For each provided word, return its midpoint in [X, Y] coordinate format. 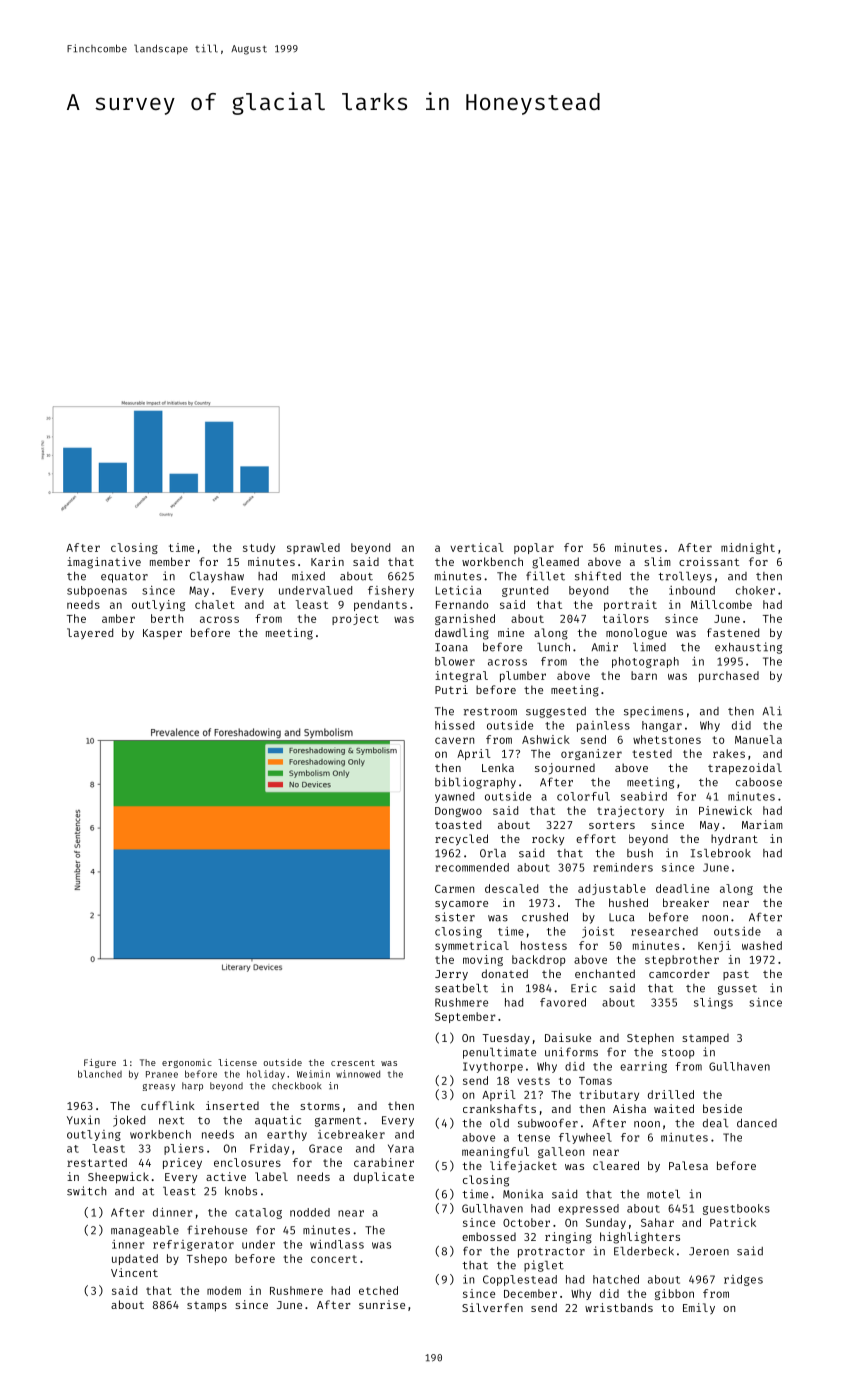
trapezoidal [745, 769]
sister [455, 917]
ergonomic [187, 1063]
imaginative [104, 563]
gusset [737, 990]
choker [755, 590]
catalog [258, 1213]
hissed [454, 725]
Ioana [451, 647]
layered [90, 633]
